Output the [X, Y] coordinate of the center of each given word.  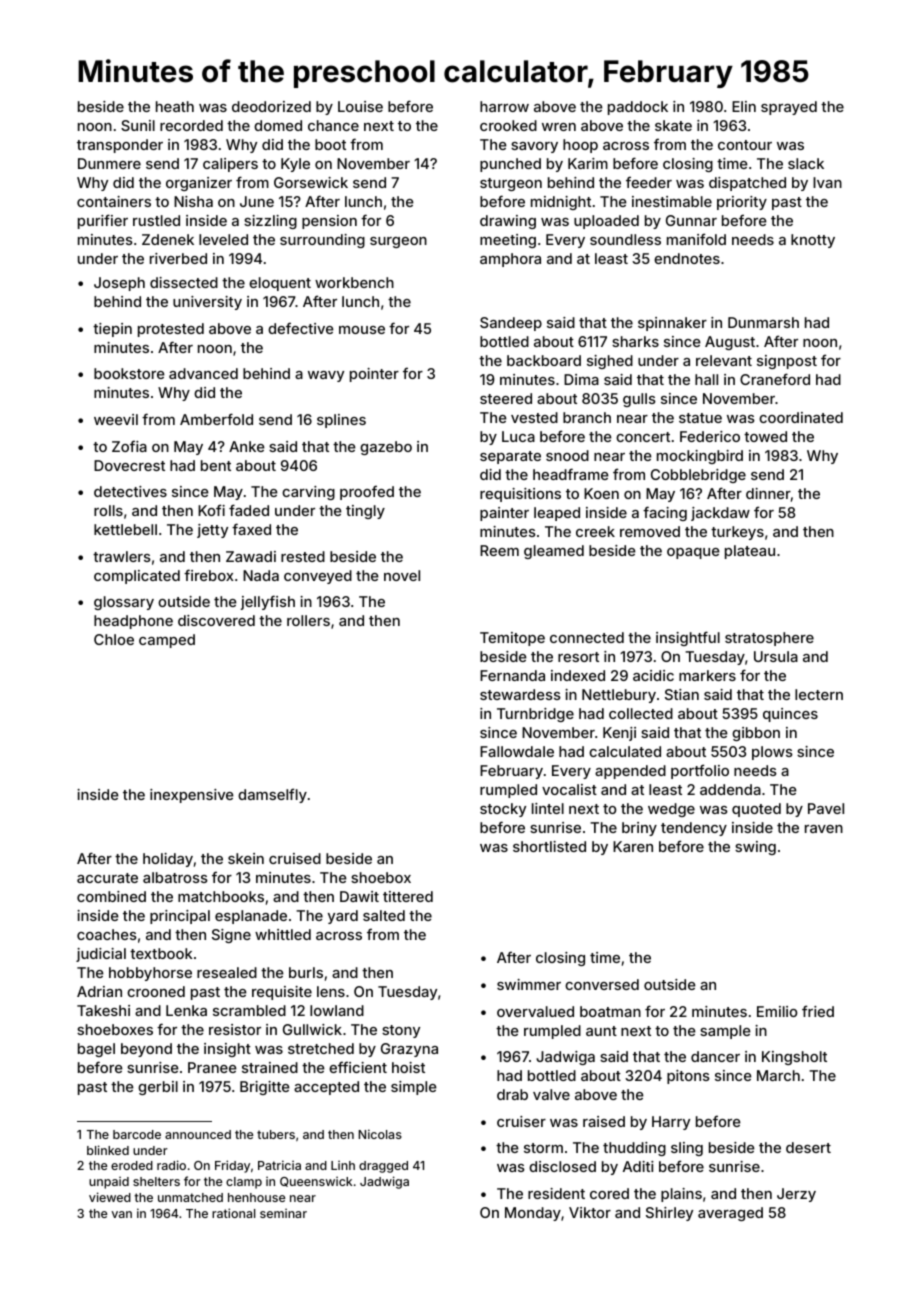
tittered [408, 896]
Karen [633, 846]
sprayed [789, 108]
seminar [283, 1213]
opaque [693, 553]
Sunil [138, 125]
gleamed [554, 552]
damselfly [272, 795]
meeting [508, 241]
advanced [203, 373]
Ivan [827, 182]
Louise [360, 106]
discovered [216, 620]
